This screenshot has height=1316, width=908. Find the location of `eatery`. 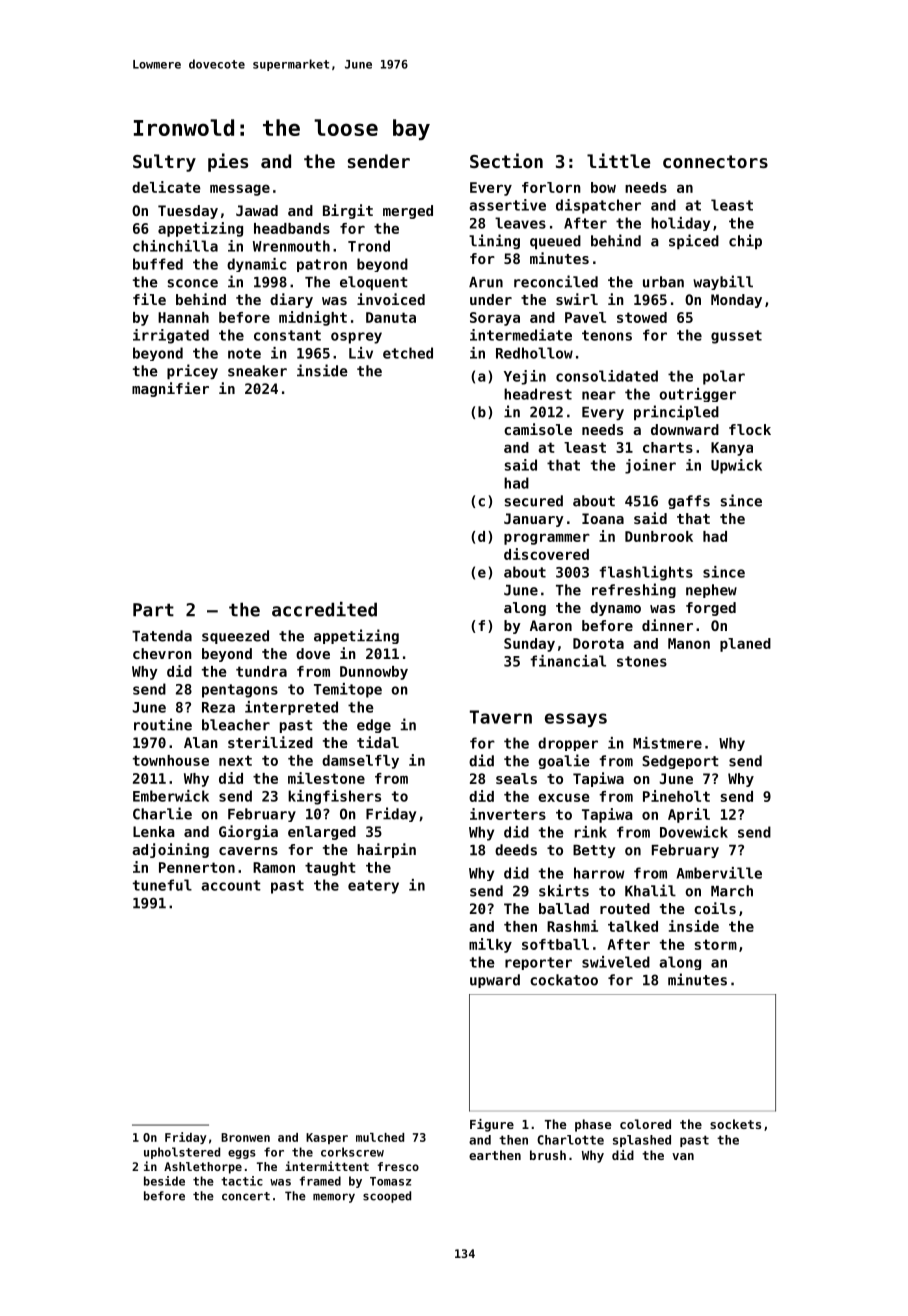

eatery is located at coordinates (373, 887).
